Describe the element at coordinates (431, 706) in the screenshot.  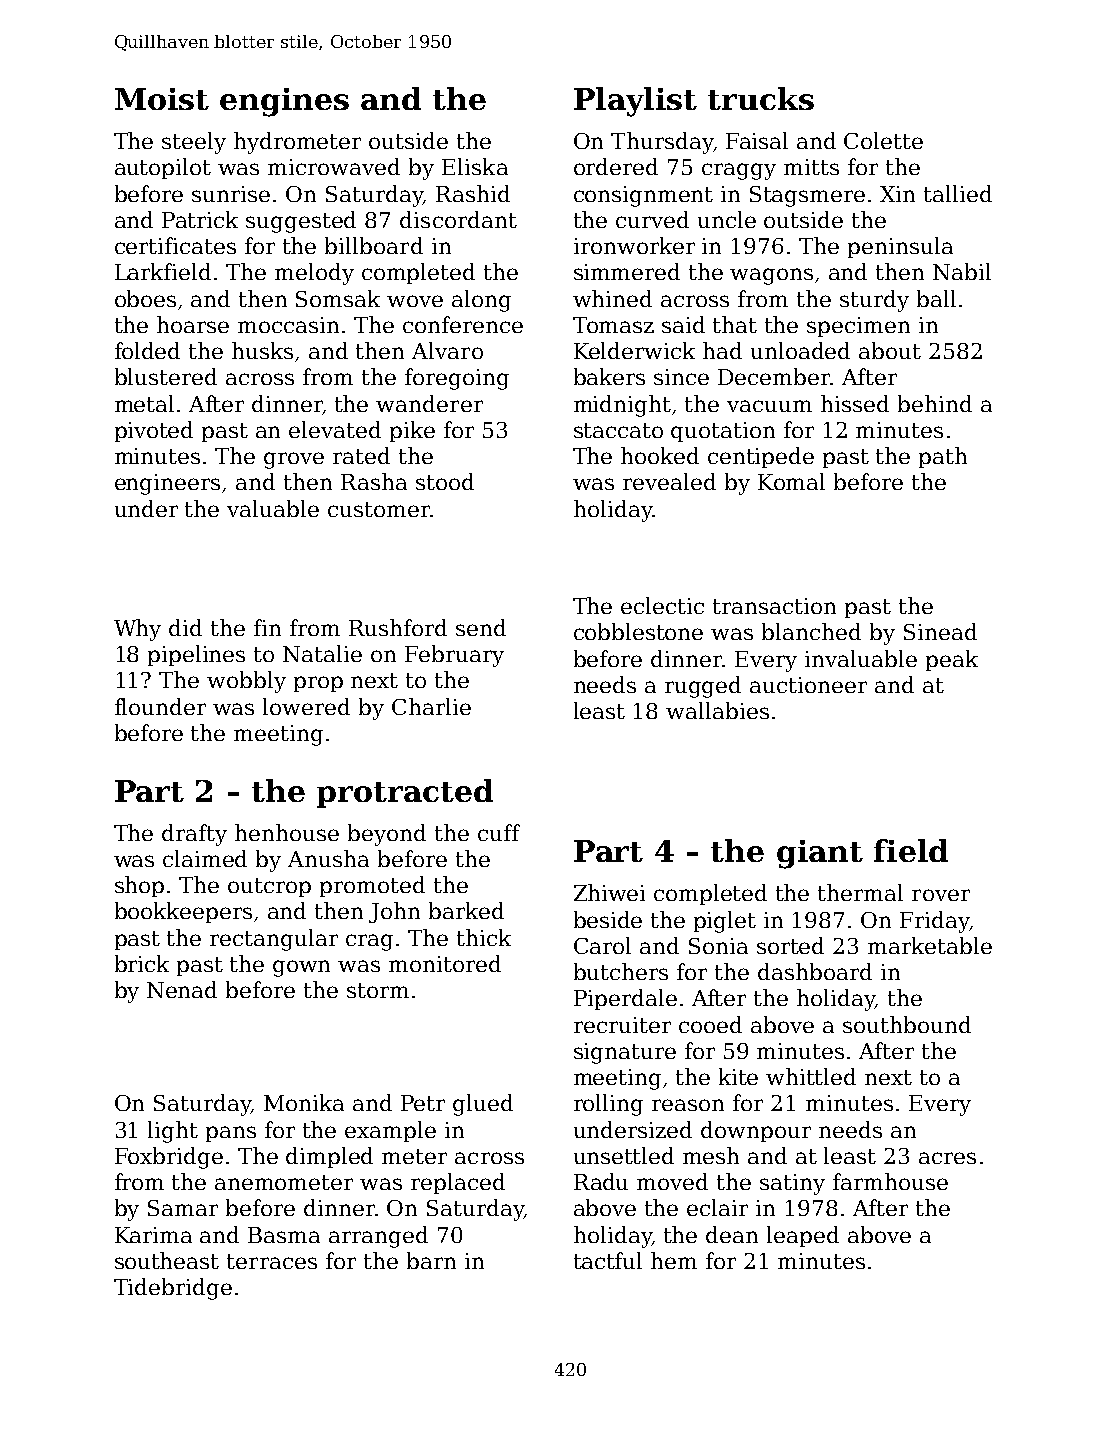
I see `Charlie` at that location.
